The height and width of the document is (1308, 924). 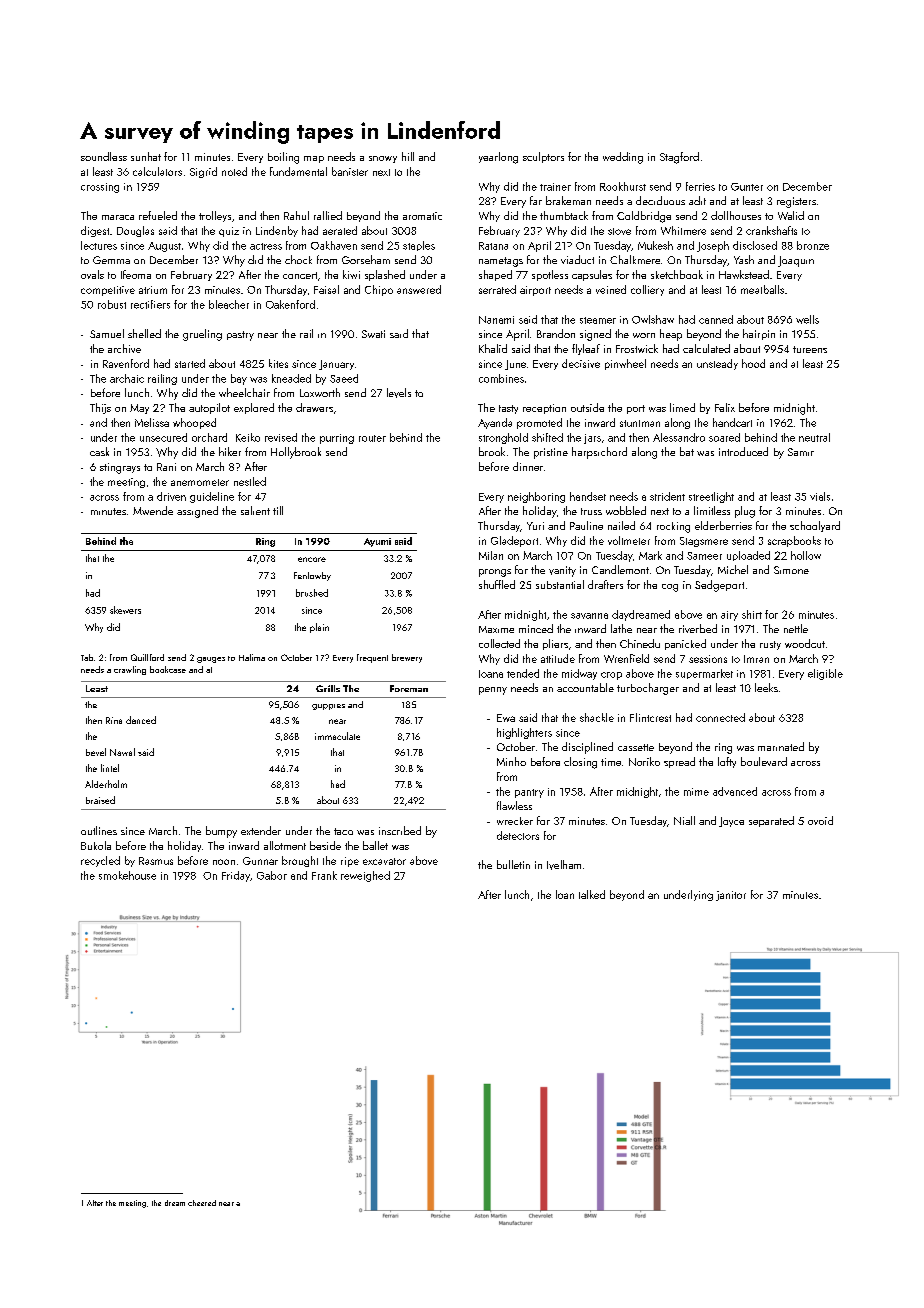 I want to click on bleacher, so click(x=229, y=304).
